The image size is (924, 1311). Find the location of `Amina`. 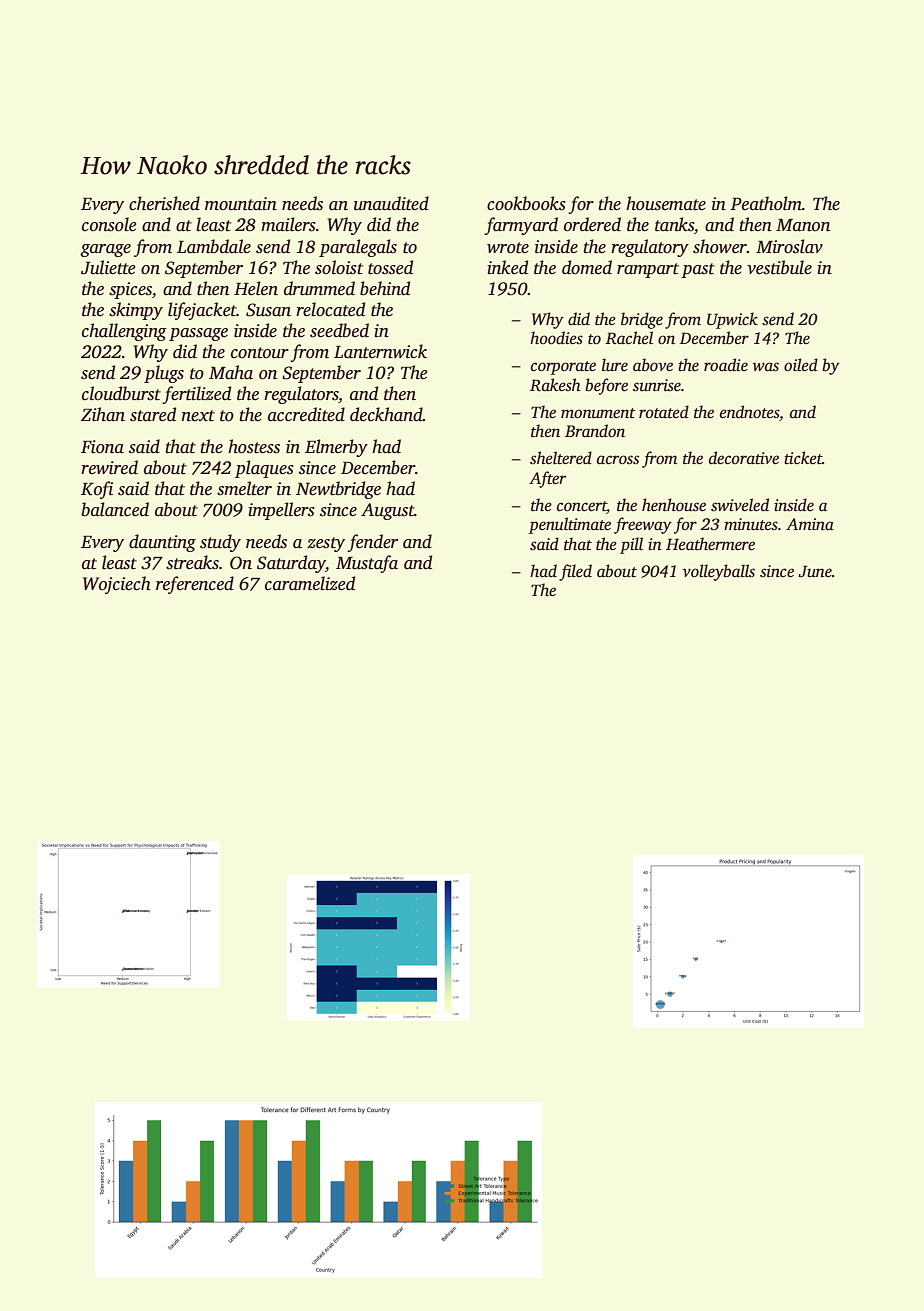

Amina is located at coordinates (810, 524).
